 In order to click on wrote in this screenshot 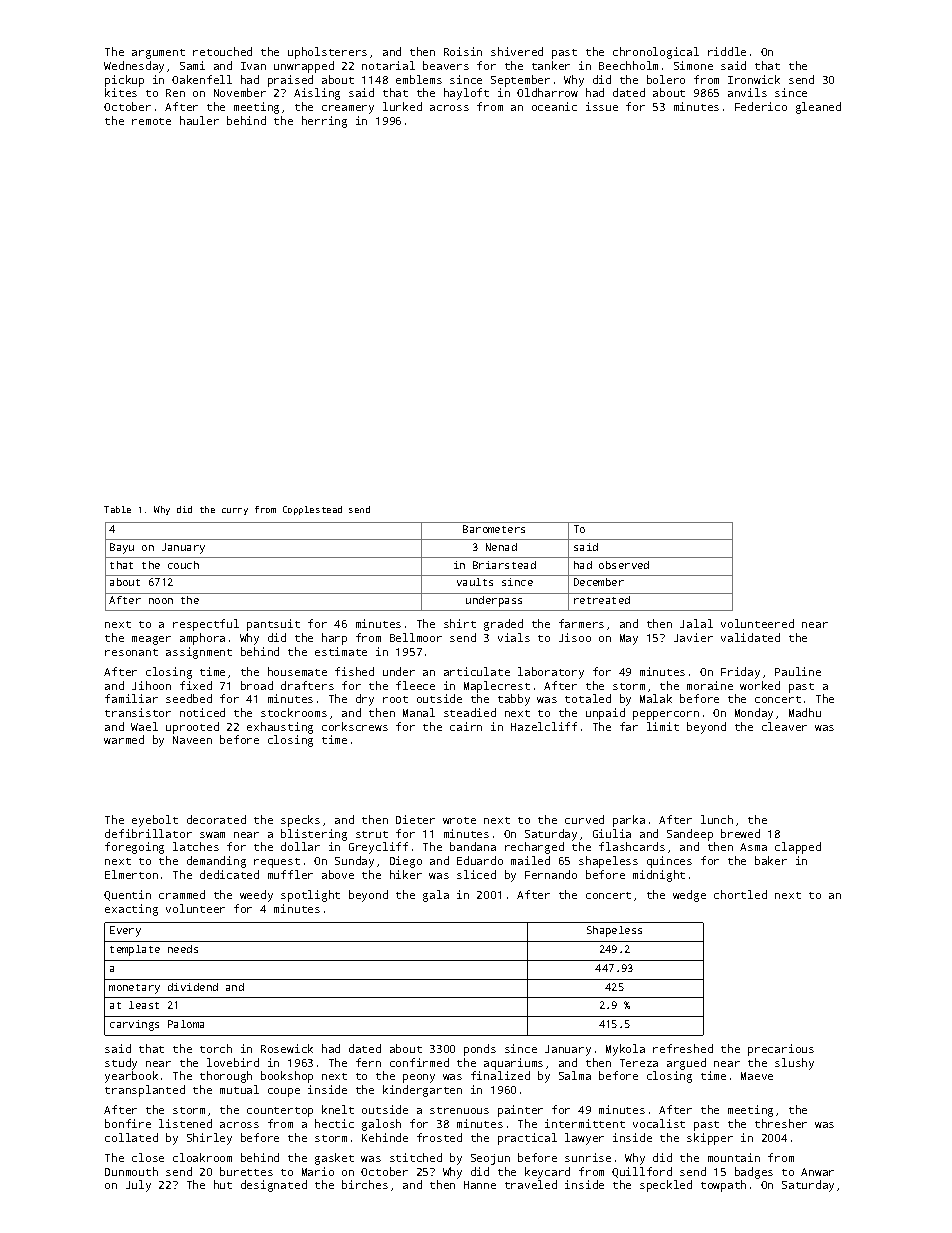, I will do `click(459, 820)`.
